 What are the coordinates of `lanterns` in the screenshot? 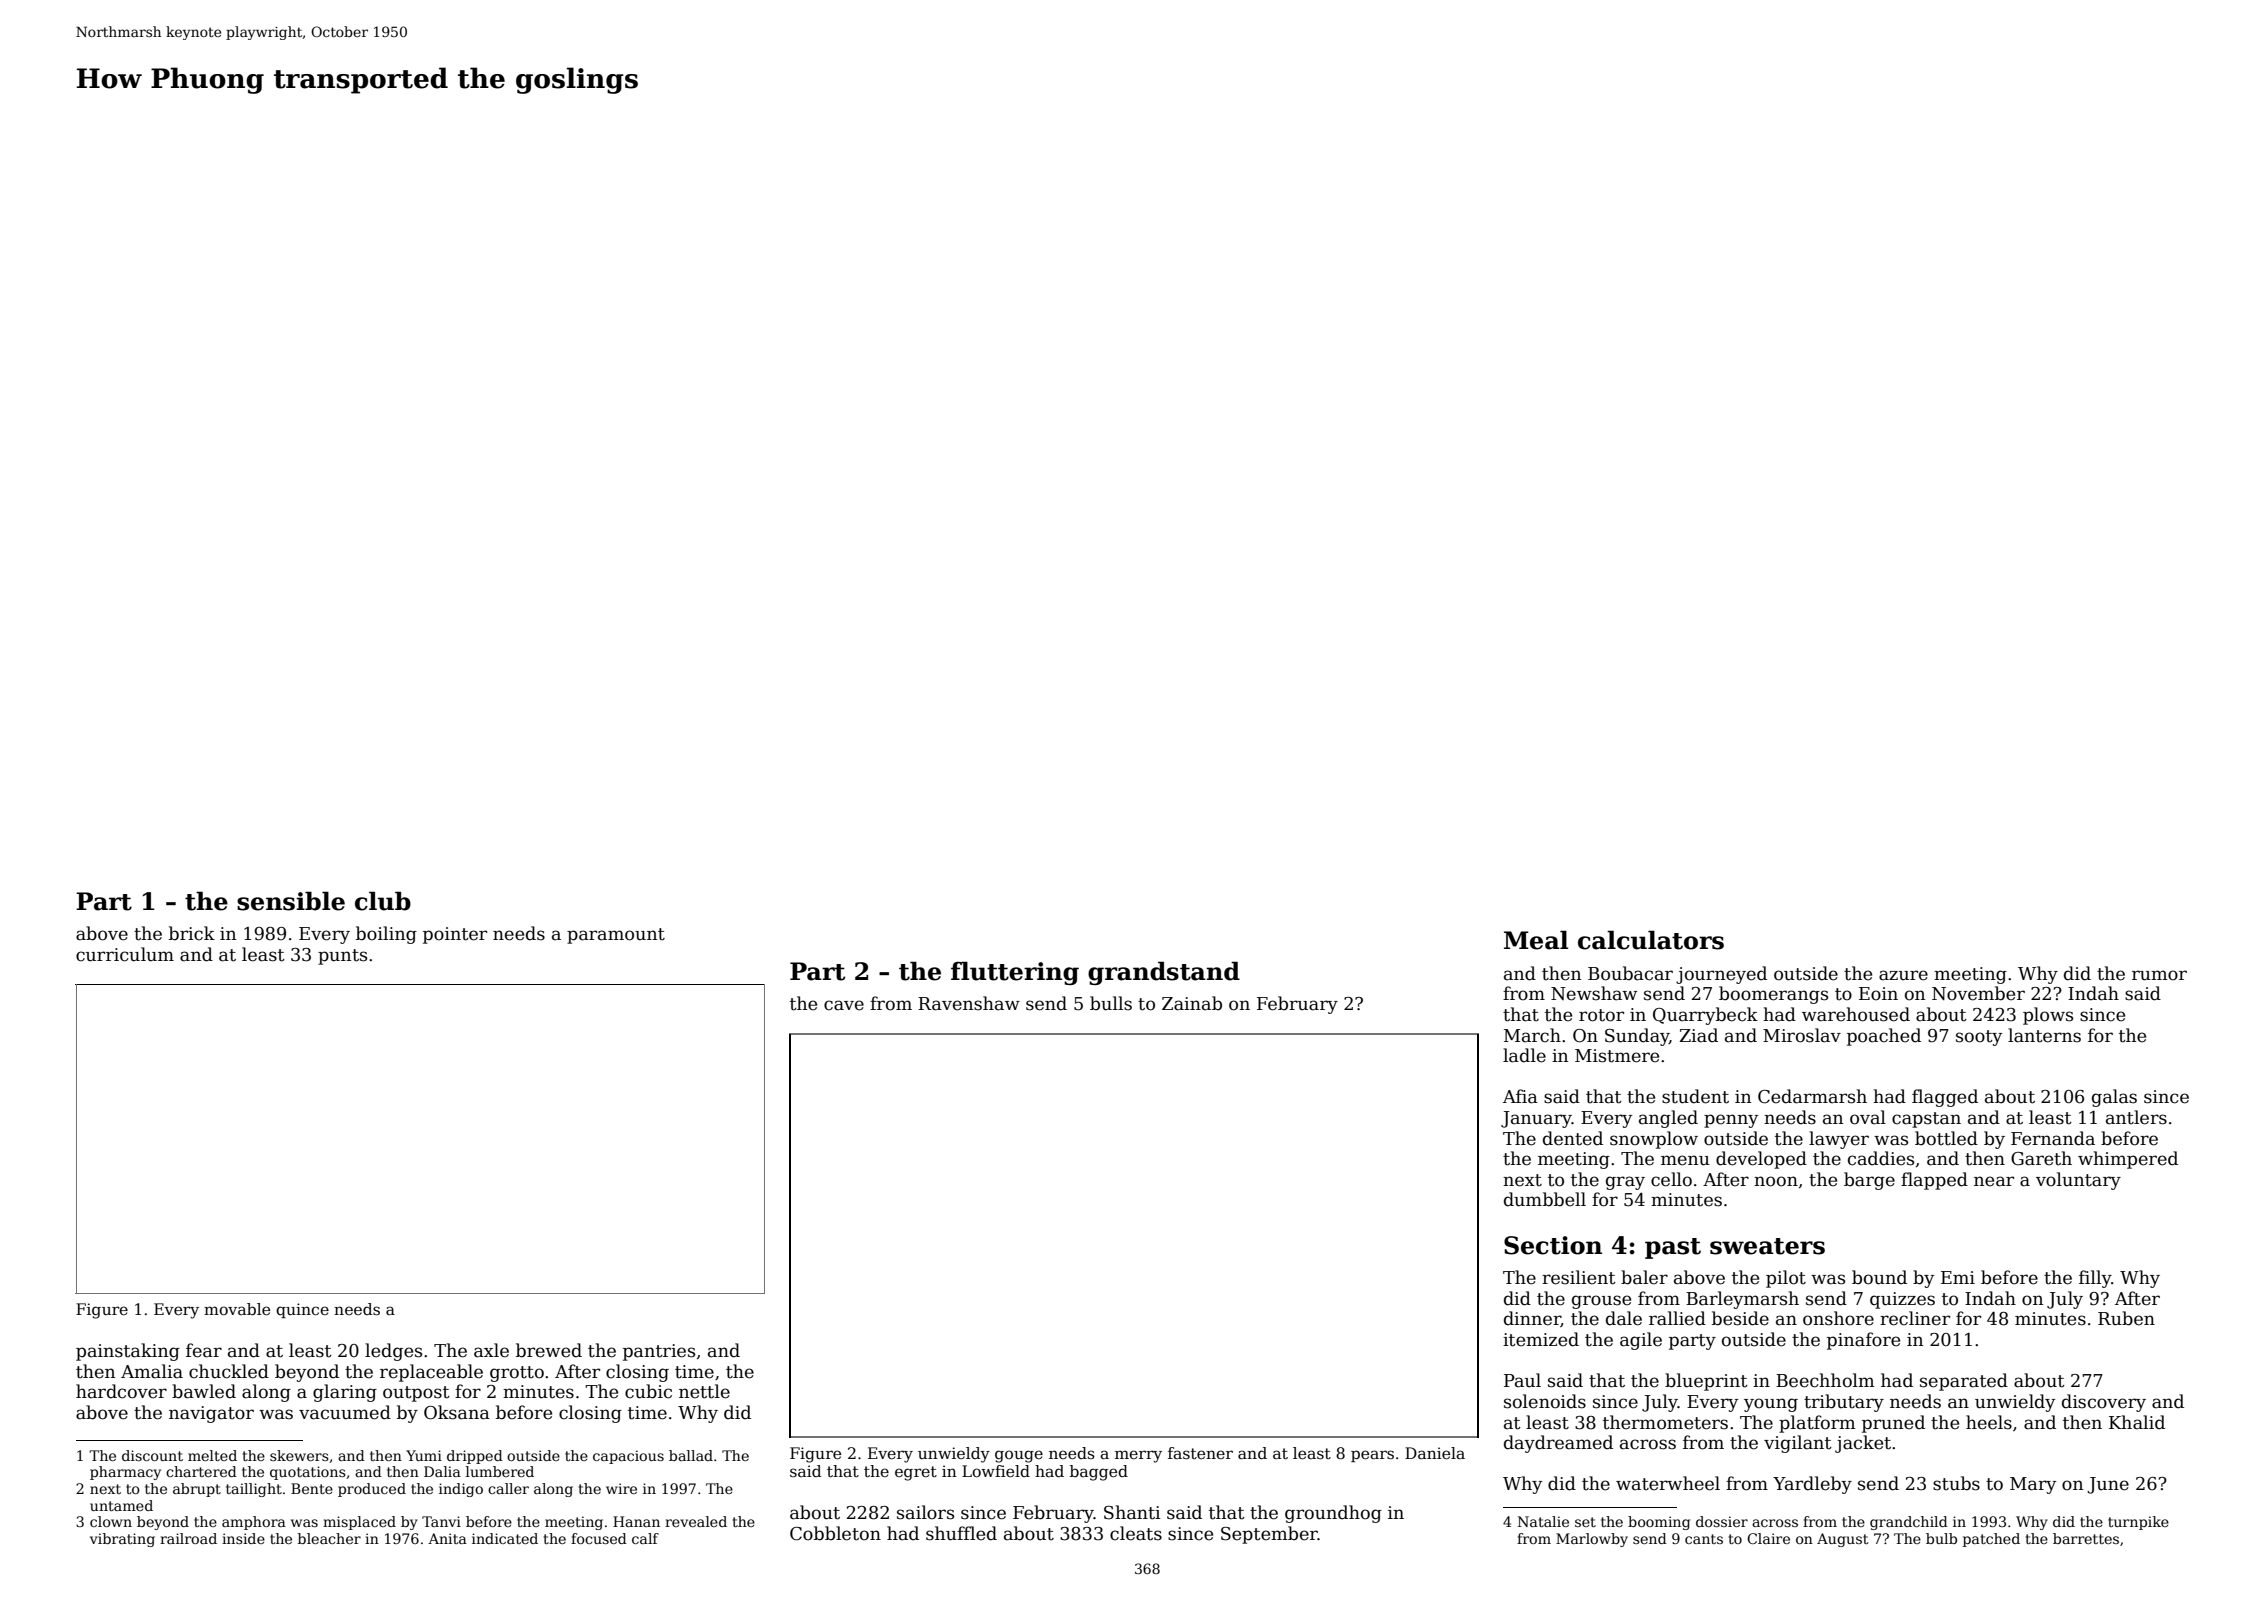 It's located at (2044, 1035).
